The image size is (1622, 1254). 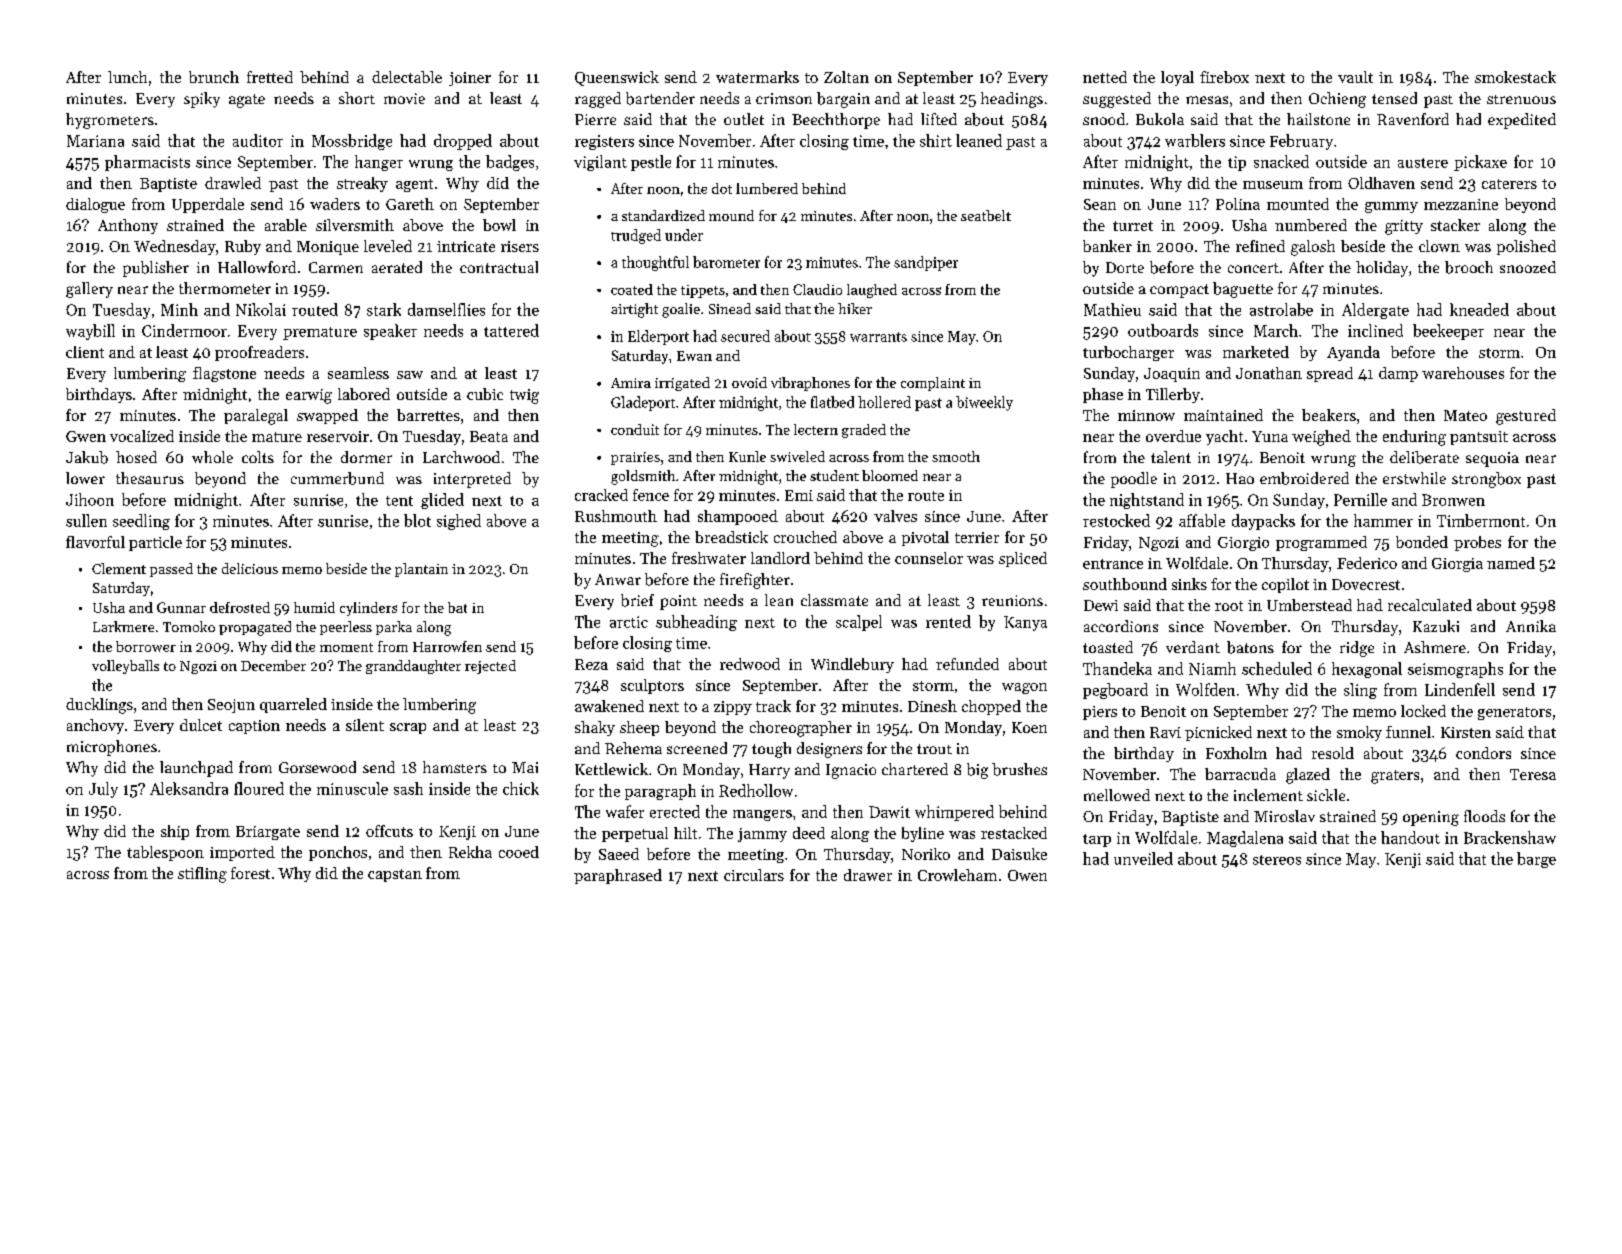 I want to click on Pierre, so click(x=595, y=119).
